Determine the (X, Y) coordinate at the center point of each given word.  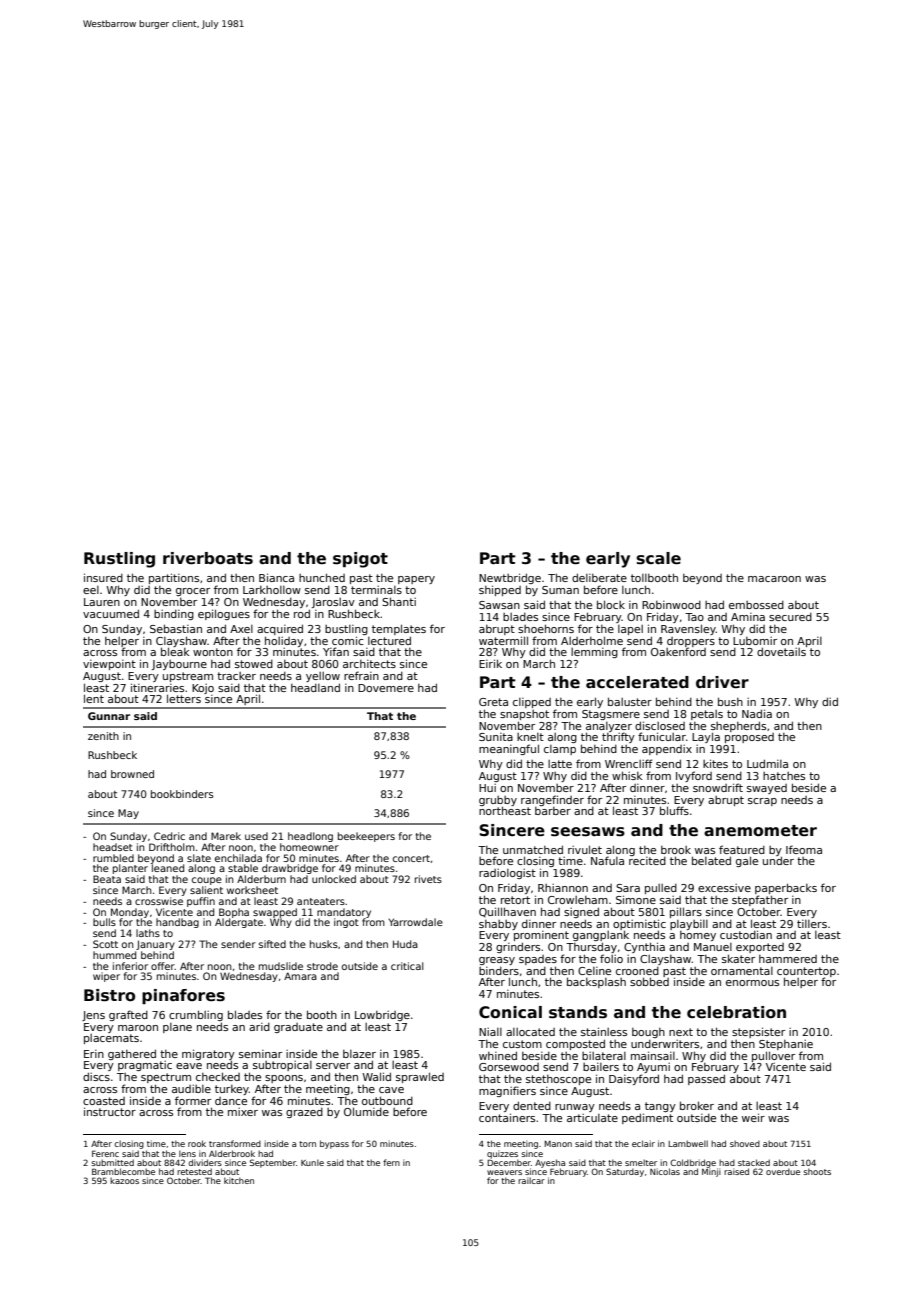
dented (532, 1105)
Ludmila (767, 763)
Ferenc (105, 1153)
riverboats (208, 558)
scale (659, 558)
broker (697, 1105)
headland (315, 687)
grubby (498, 801)
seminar (260, 1054)
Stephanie (786, 1045)
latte (560, 764)
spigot (360, 560)
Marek (226, 836)
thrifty (618, 738)
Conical (510, 1012)
